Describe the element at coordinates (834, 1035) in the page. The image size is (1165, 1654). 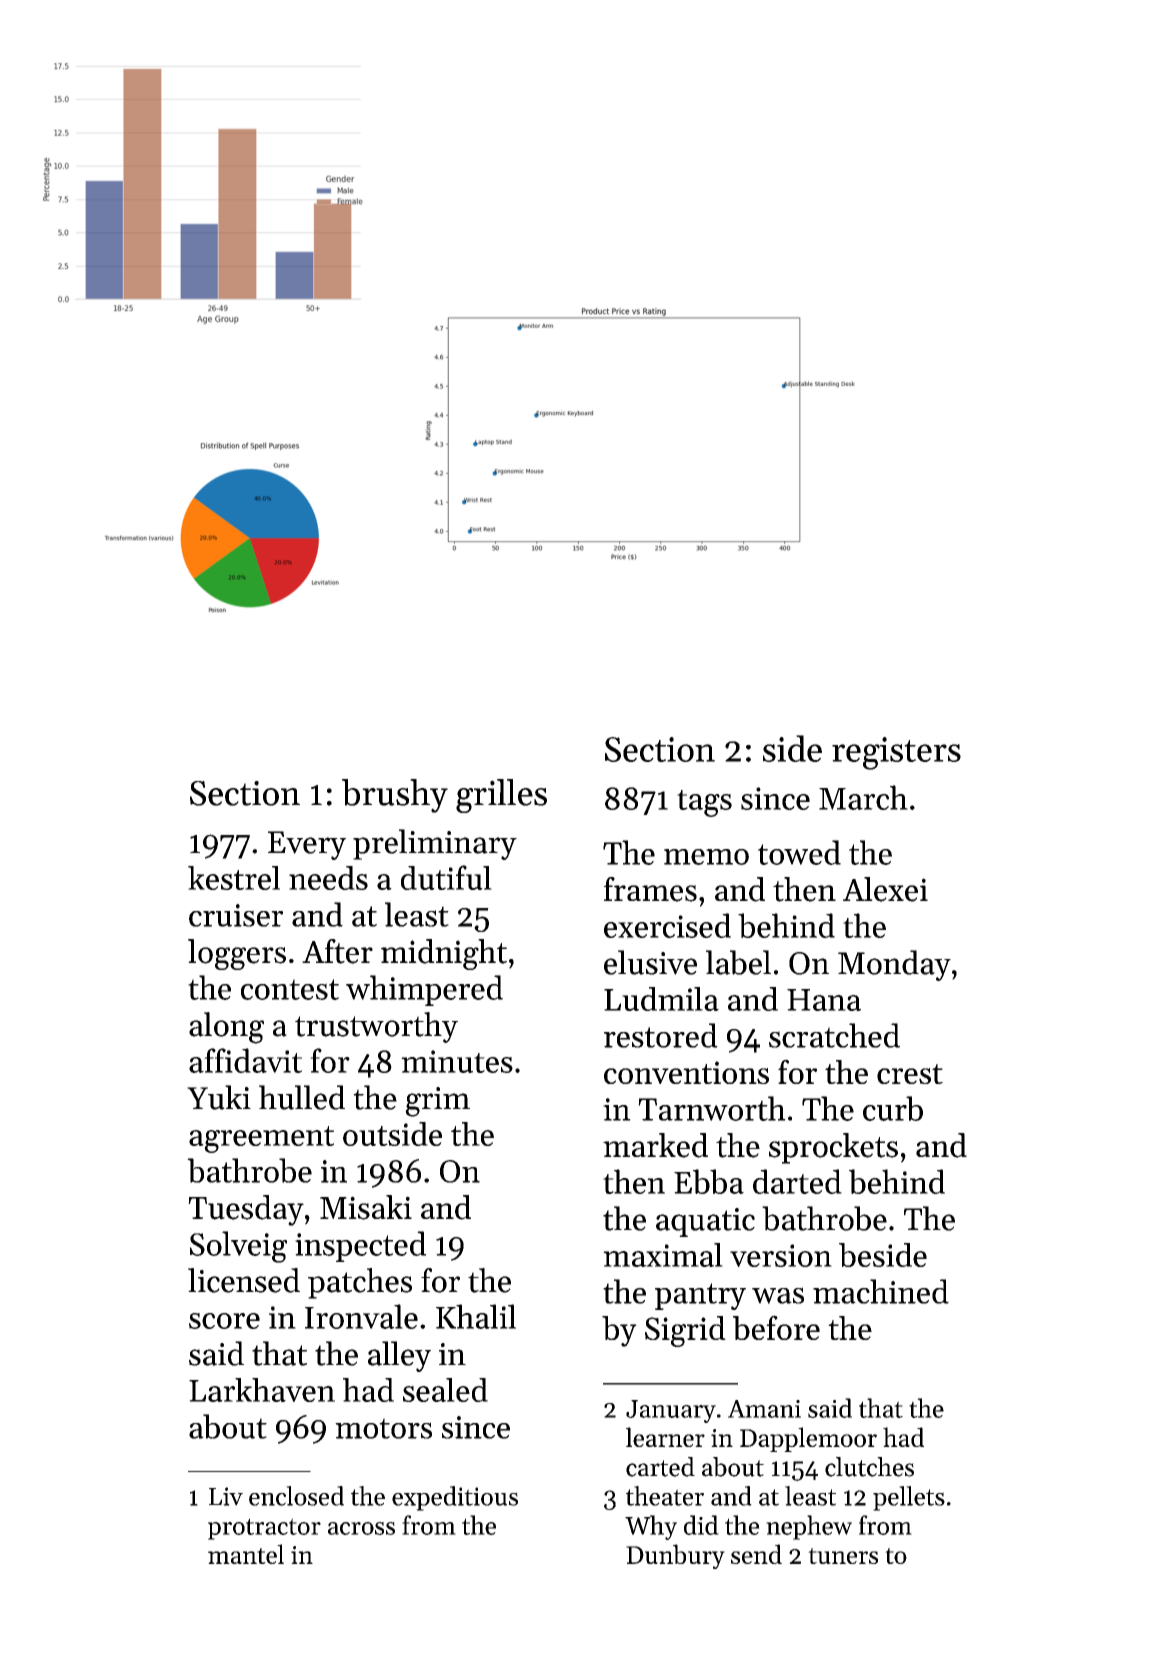
I see `scratched` at that location.
